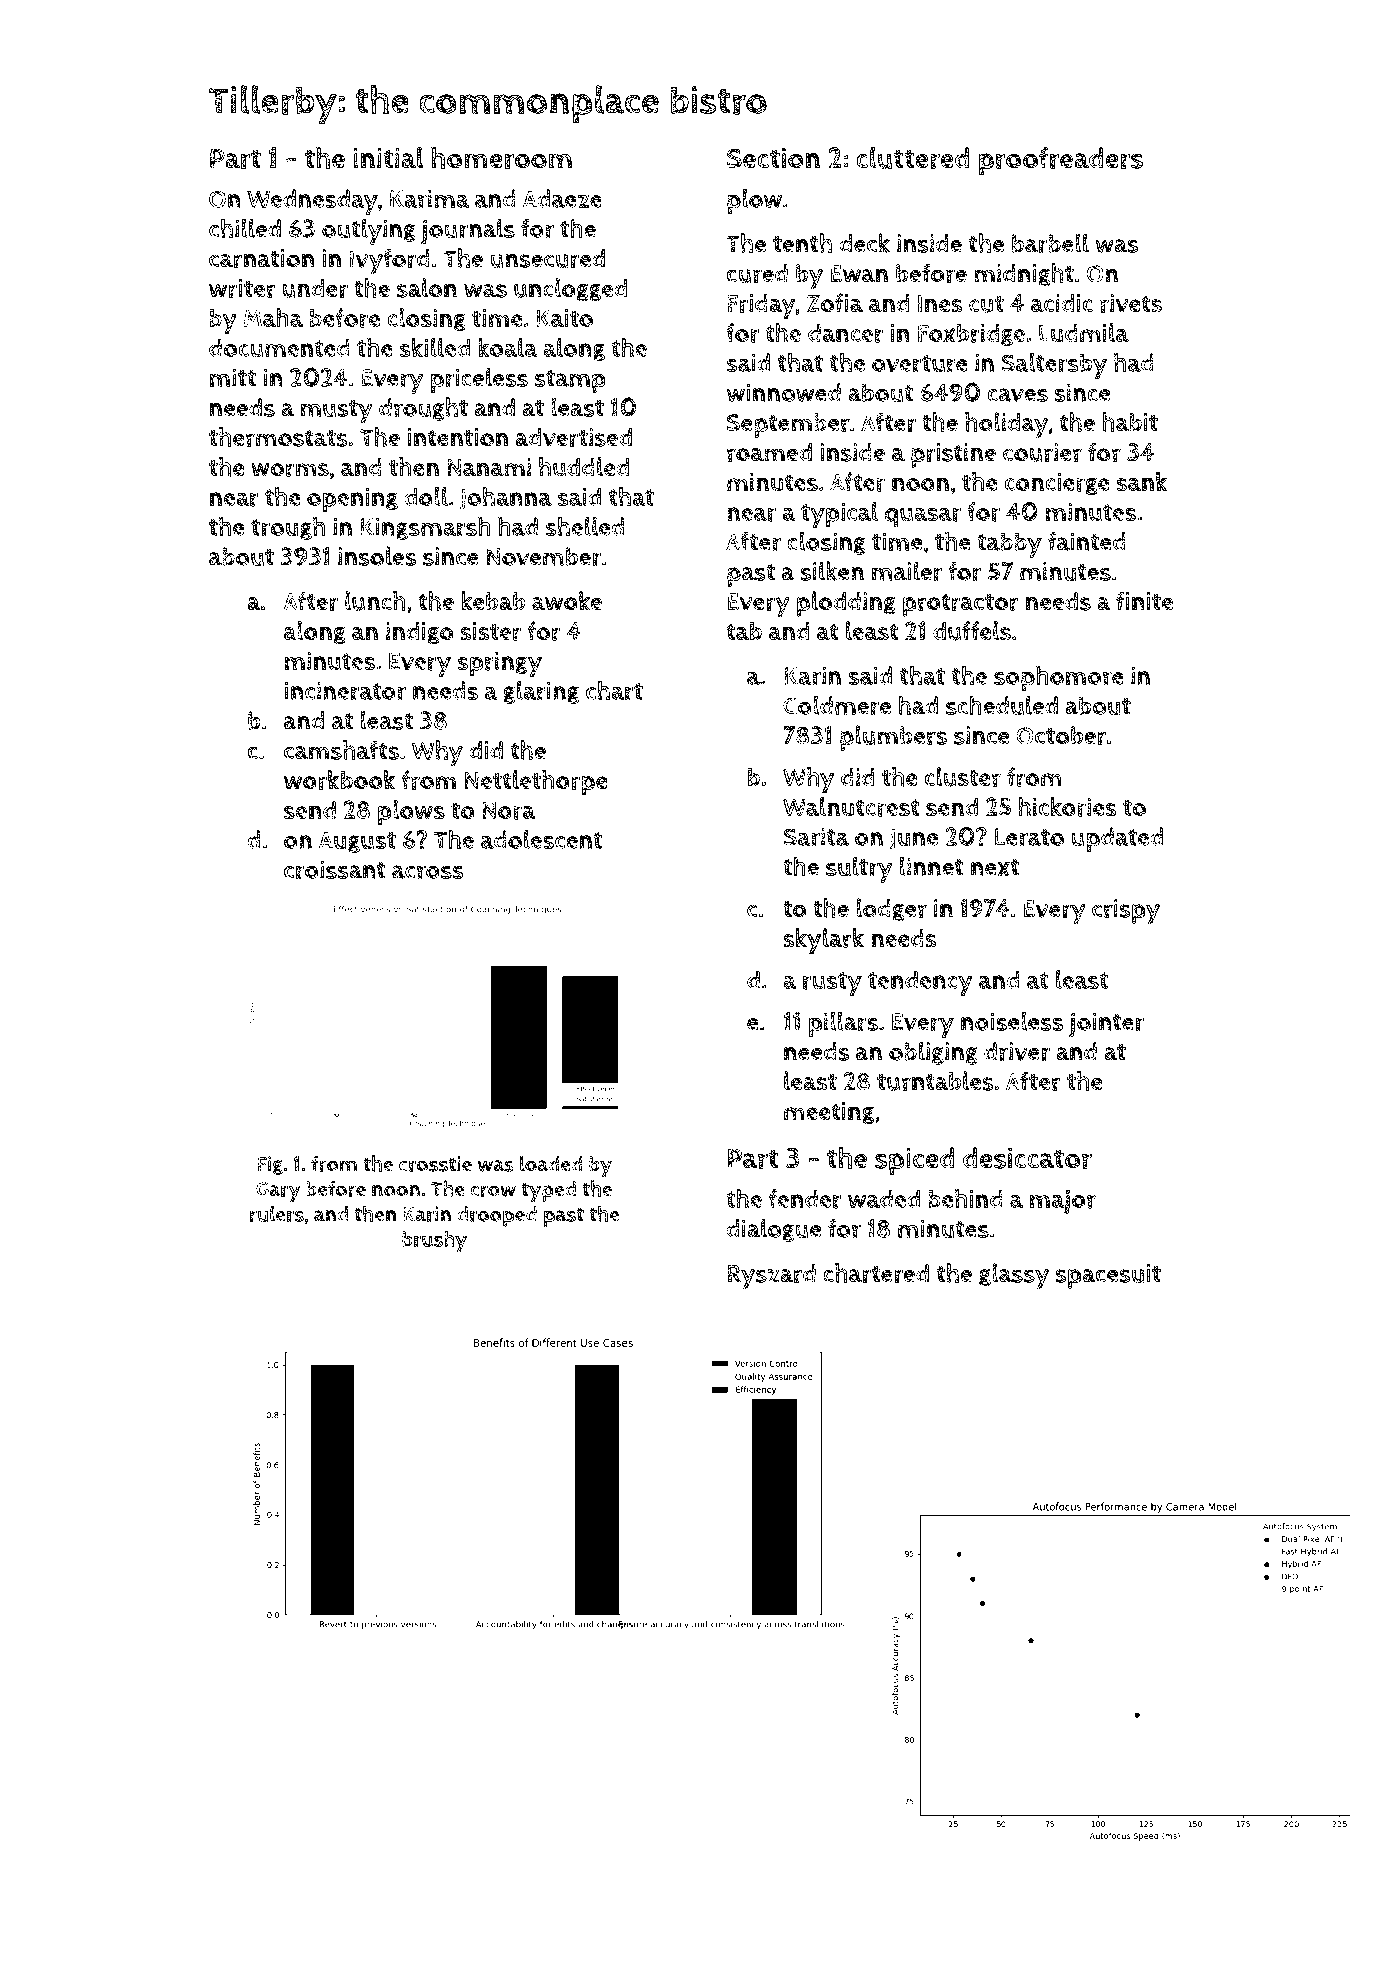 This screenshot has width=1386, height=1969. Describe the element at coordinates (277, 1213) in the screenshot. I see `rulers` at that location.
